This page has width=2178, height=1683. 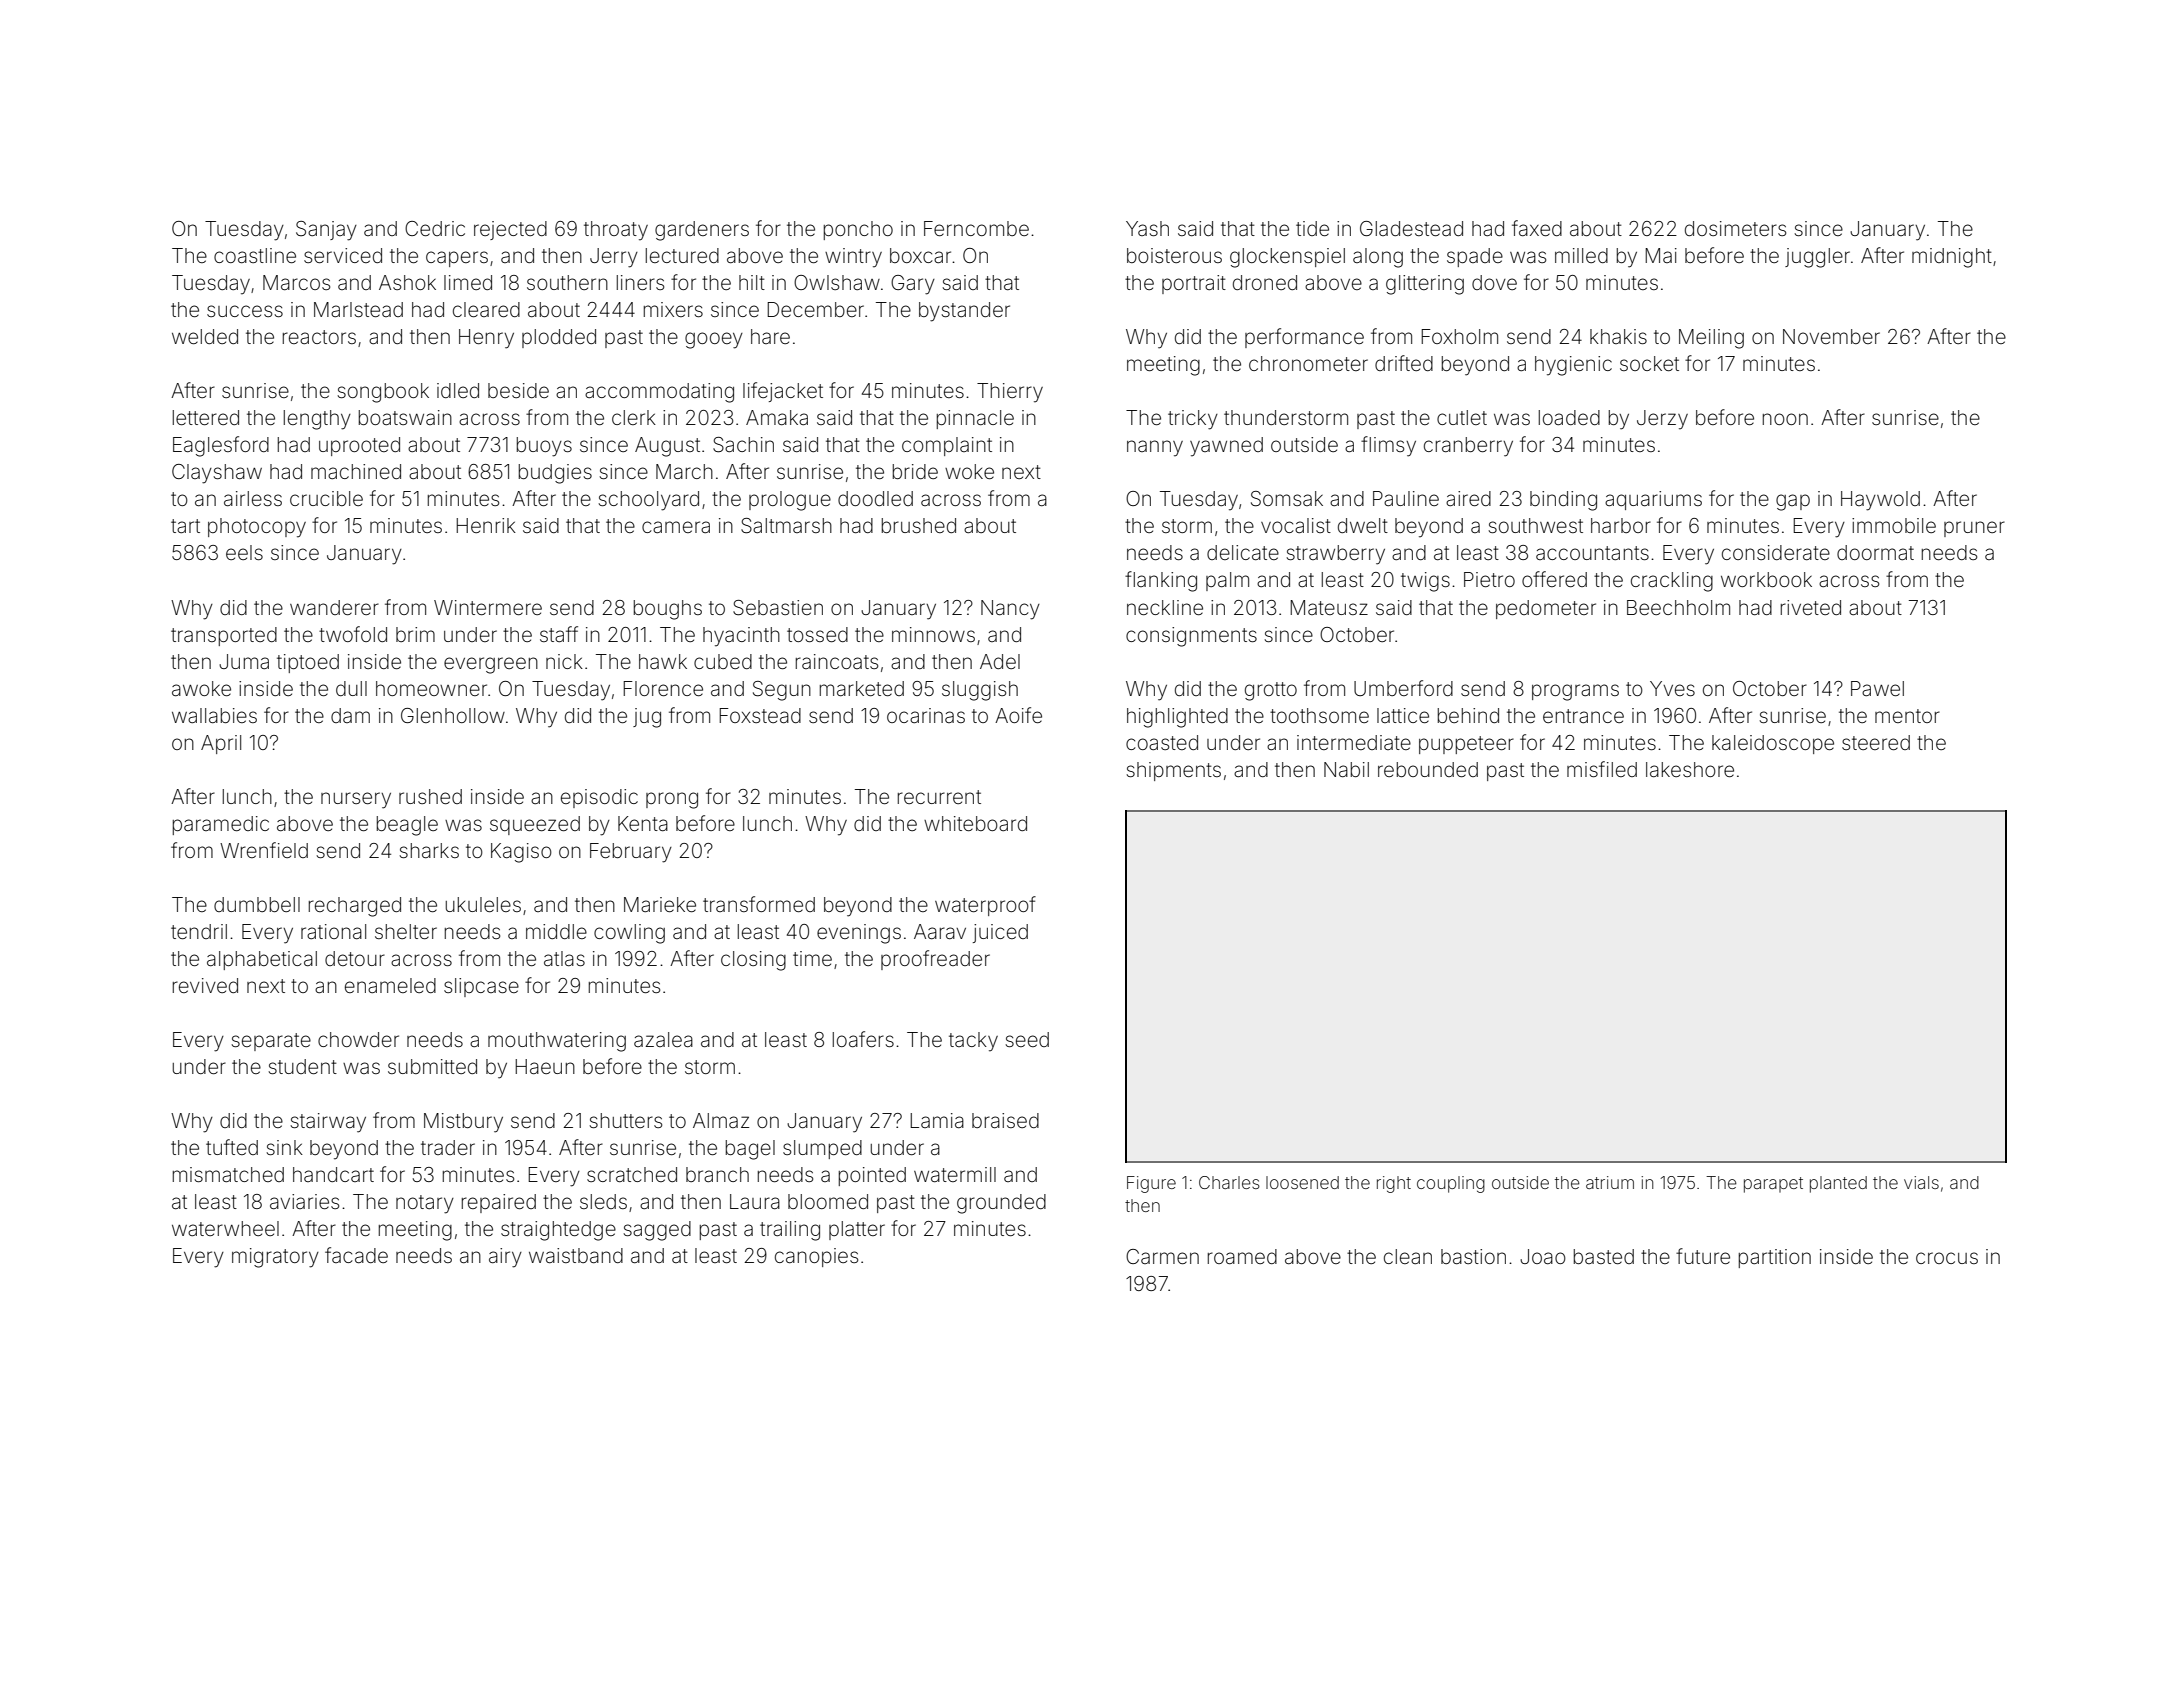 What do you see at coordinates (1162, 742) in the page?
I see `coasted` at bounding box center [1162, 742].
